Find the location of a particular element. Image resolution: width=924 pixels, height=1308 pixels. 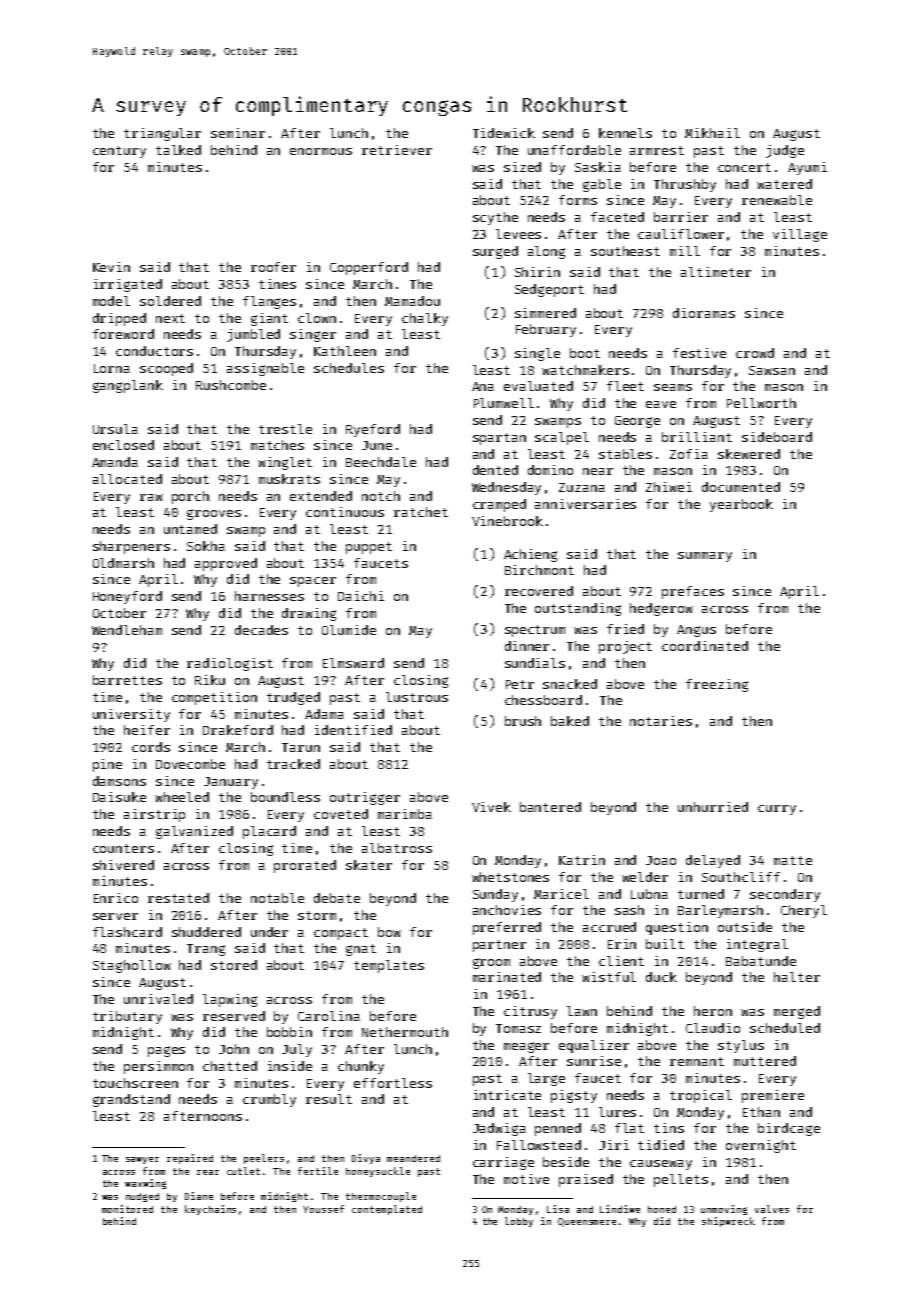

anchovies is located at coordinates (507, 910).
